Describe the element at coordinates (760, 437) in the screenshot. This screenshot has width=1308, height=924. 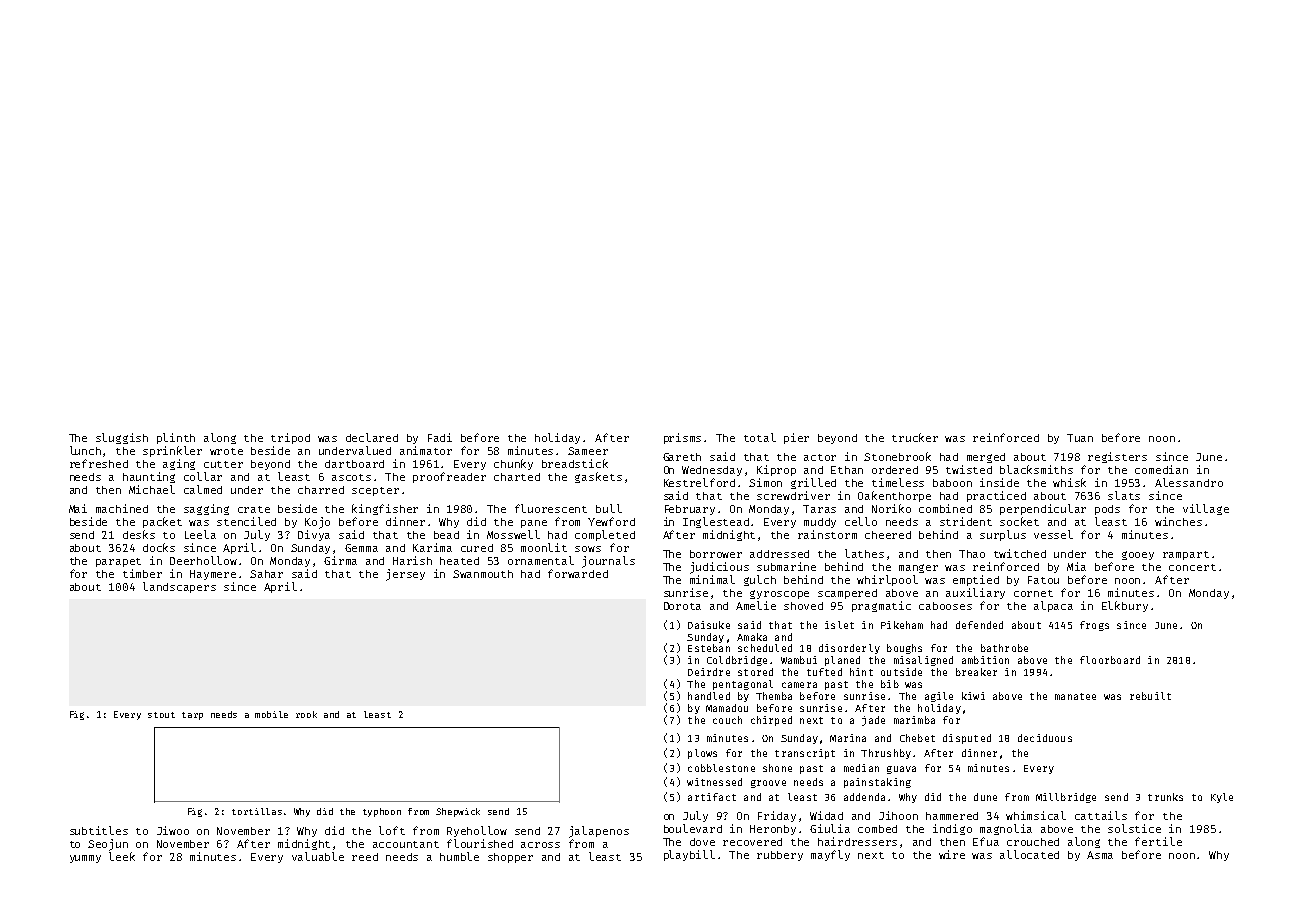
I see `total` at that location.
